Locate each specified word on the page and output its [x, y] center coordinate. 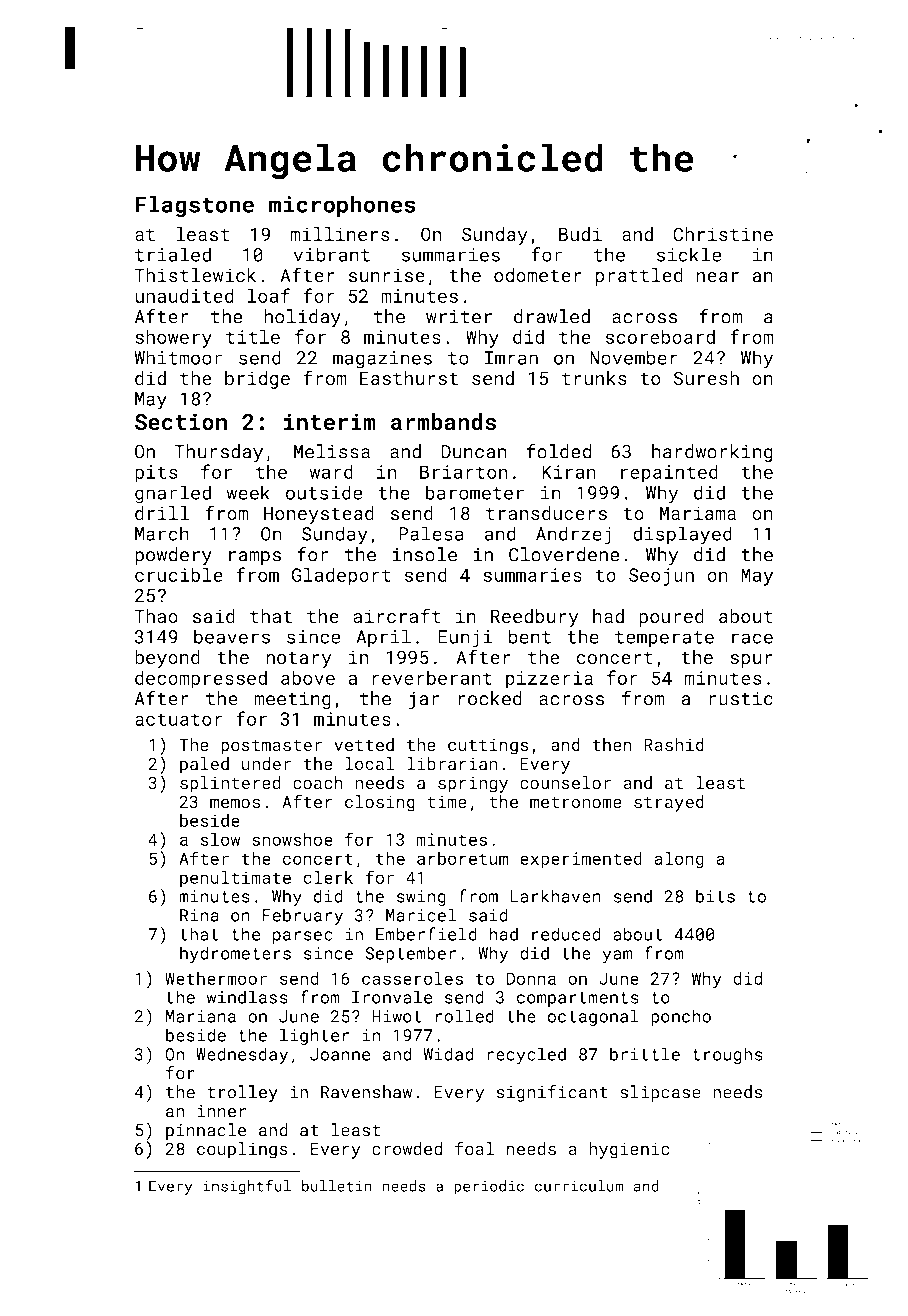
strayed [669, 803]
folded [559, 451]
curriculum [579, 1186]
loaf [268, 295]
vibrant [332, 254]
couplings [242, 1150]
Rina [199, 915]
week [248, 492]
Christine [723, 234]
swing [421, 898]
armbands [443, 422]
